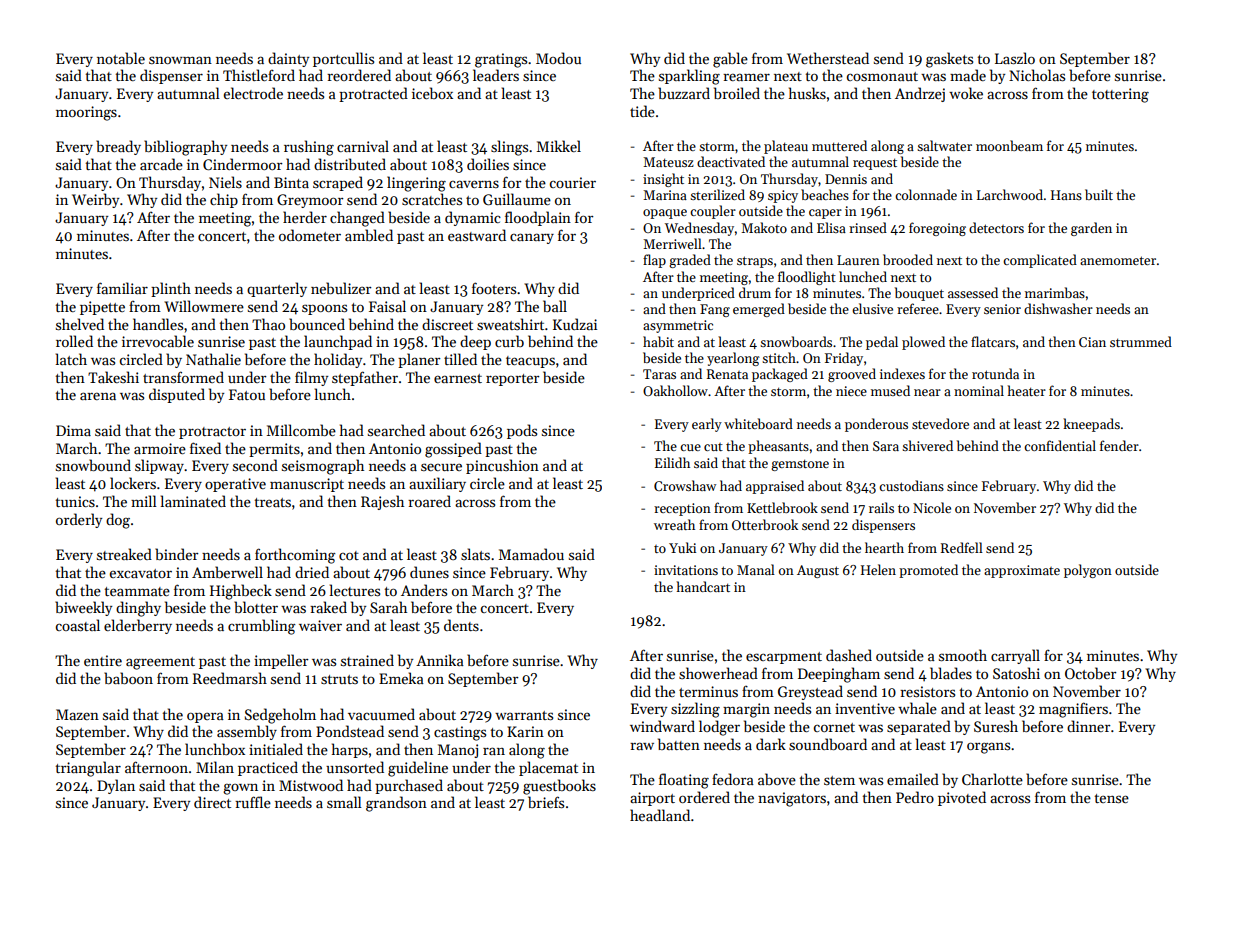 The image size is (1233, 952). I want to click on slings, so click(509, 148).
